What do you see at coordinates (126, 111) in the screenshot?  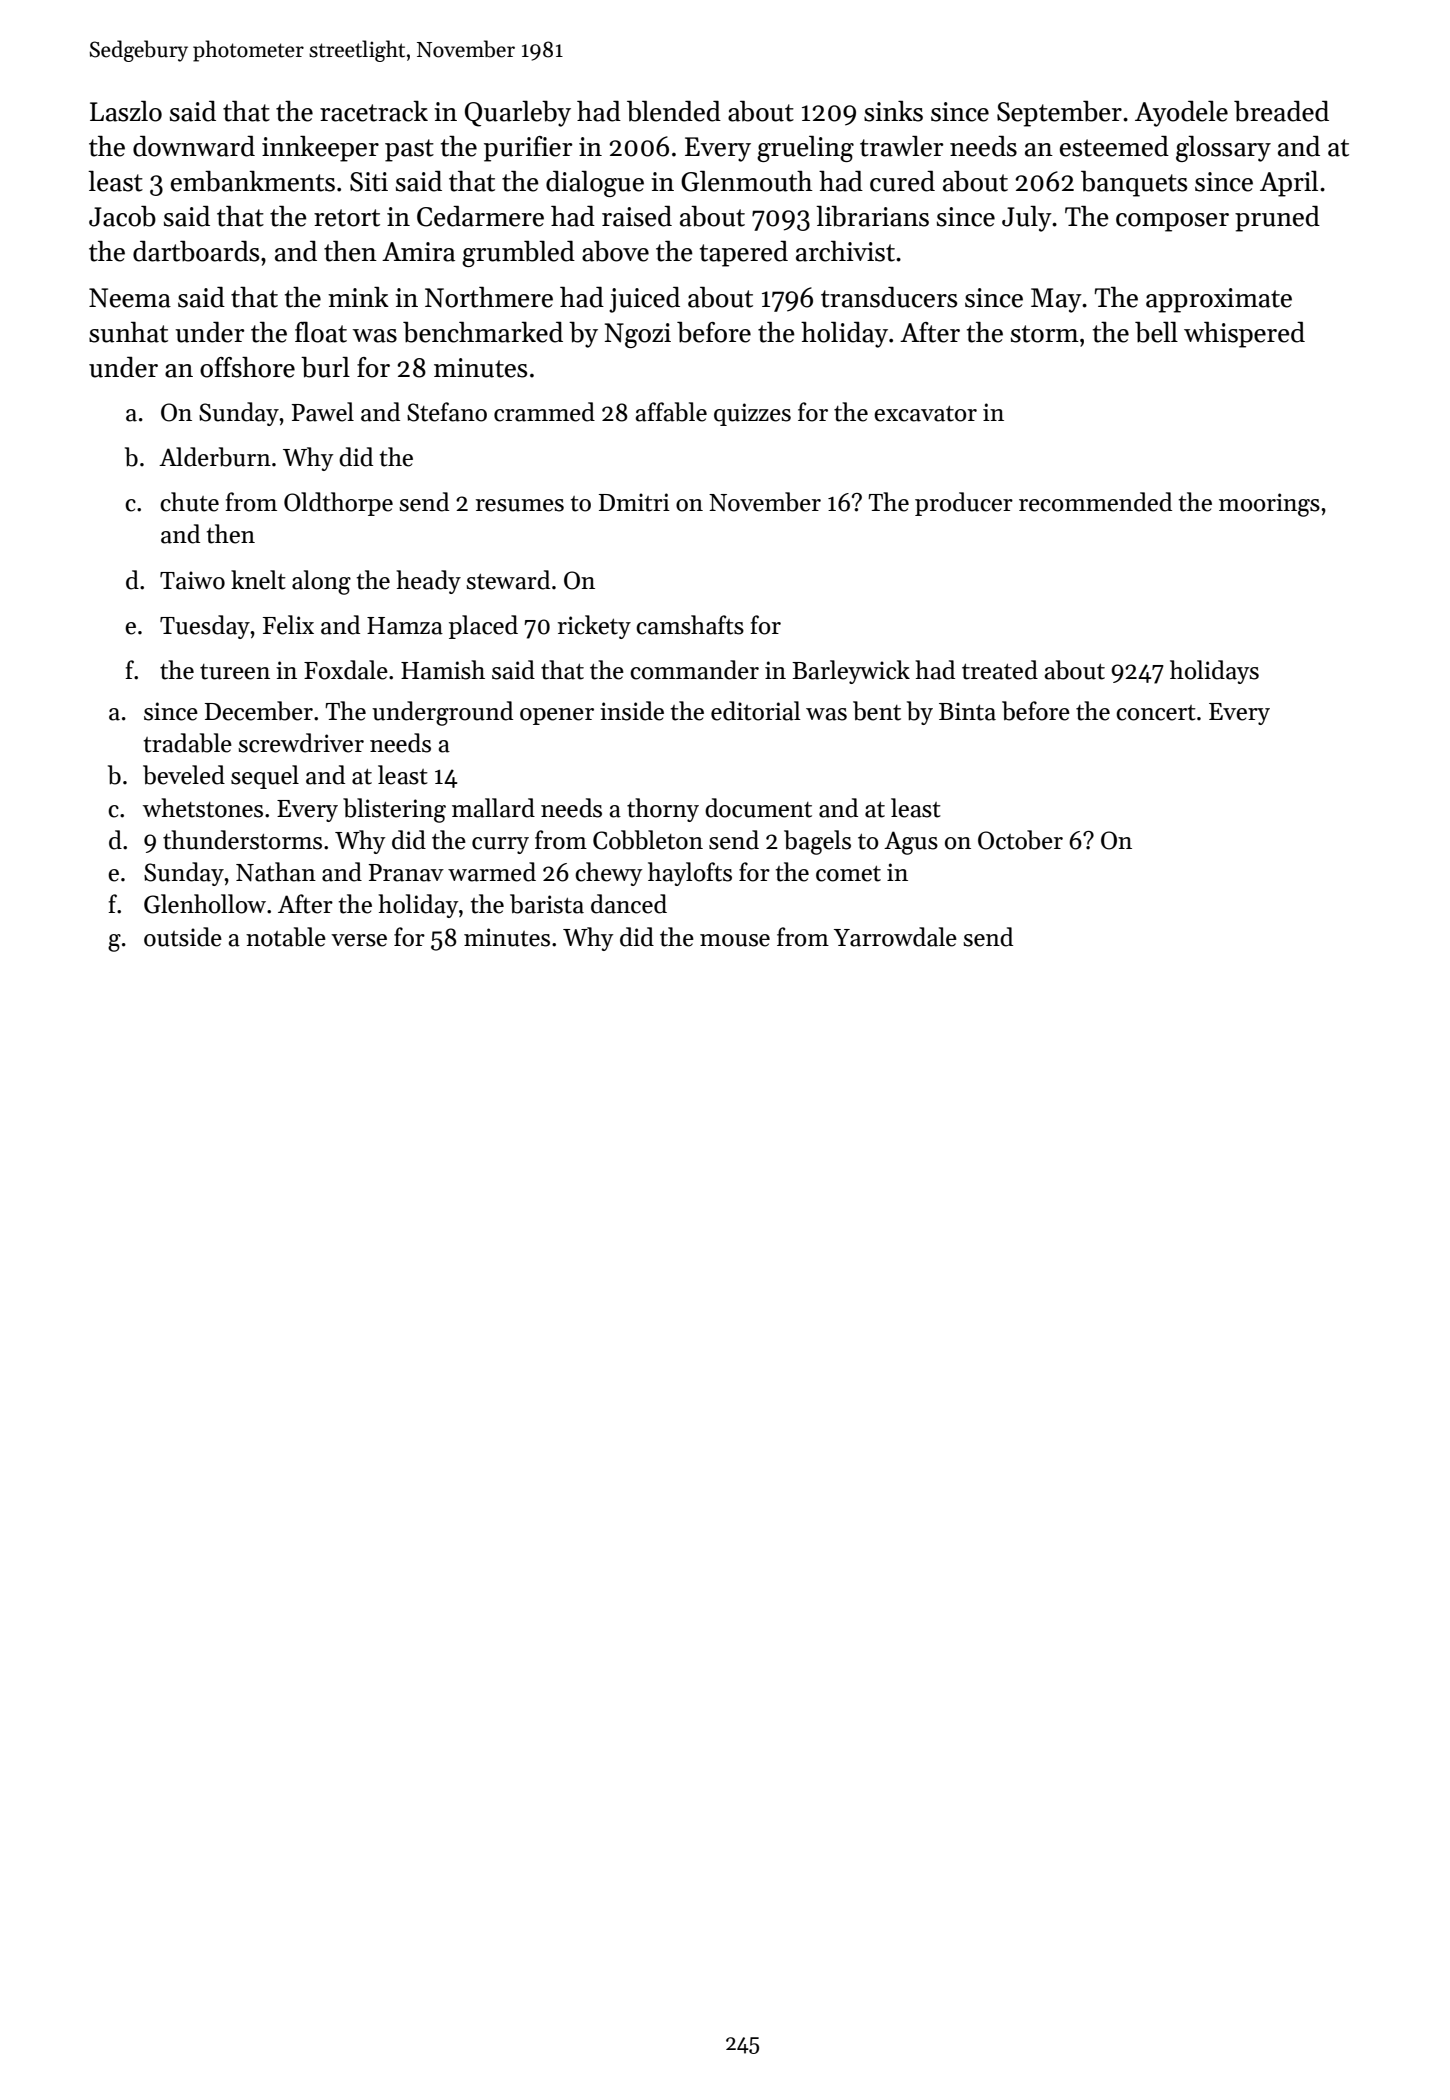 I see `Laszlo` at bounding box center [126, 111].
